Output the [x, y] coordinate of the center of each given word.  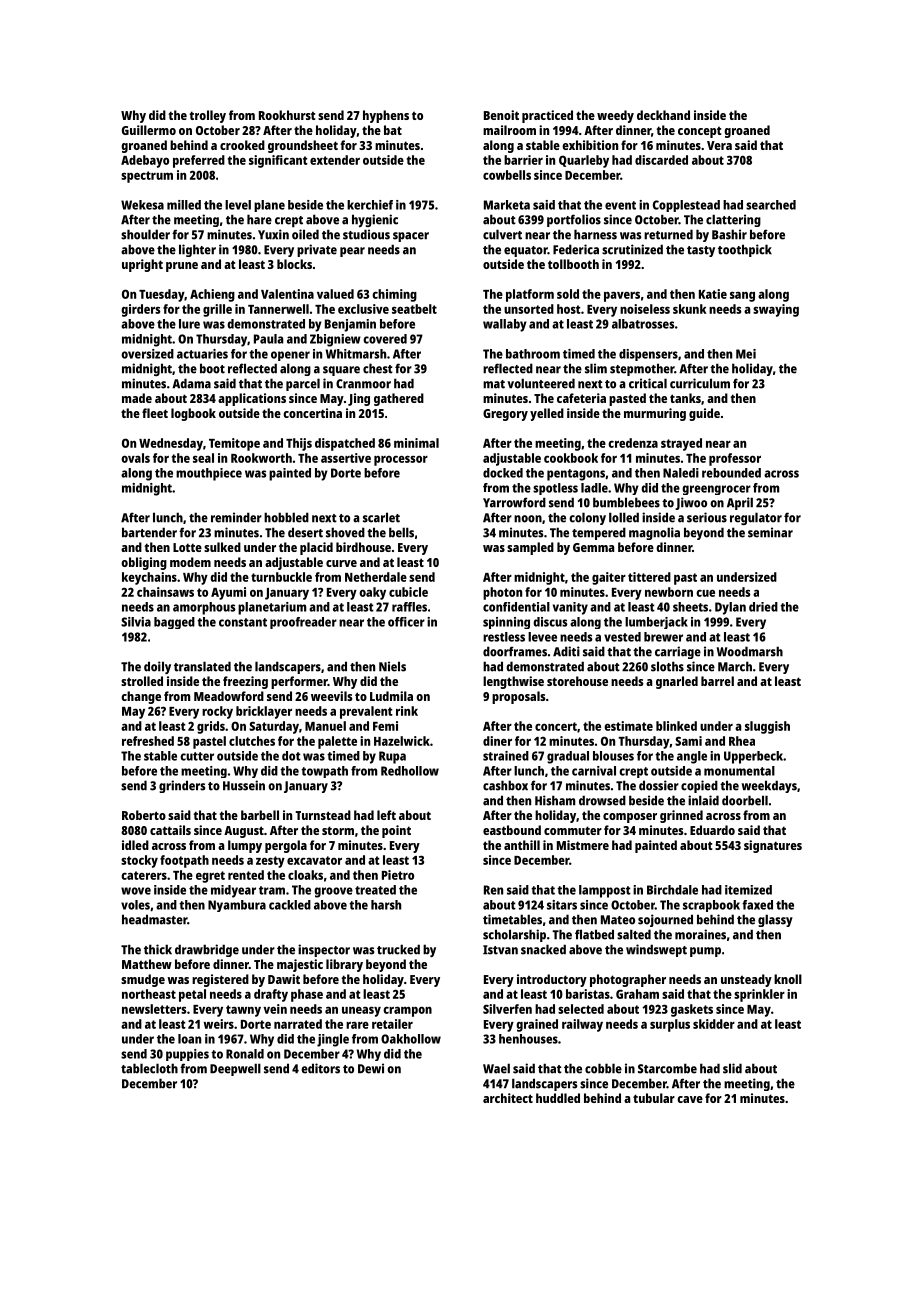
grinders [182, 786]
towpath [324, 772]
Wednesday [171, 444]
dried [763, 607]
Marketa [507, 205]
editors [320, 1068]
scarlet [381, 517]
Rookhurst [287, 115]
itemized [748, 890]
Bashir [729, 234]
